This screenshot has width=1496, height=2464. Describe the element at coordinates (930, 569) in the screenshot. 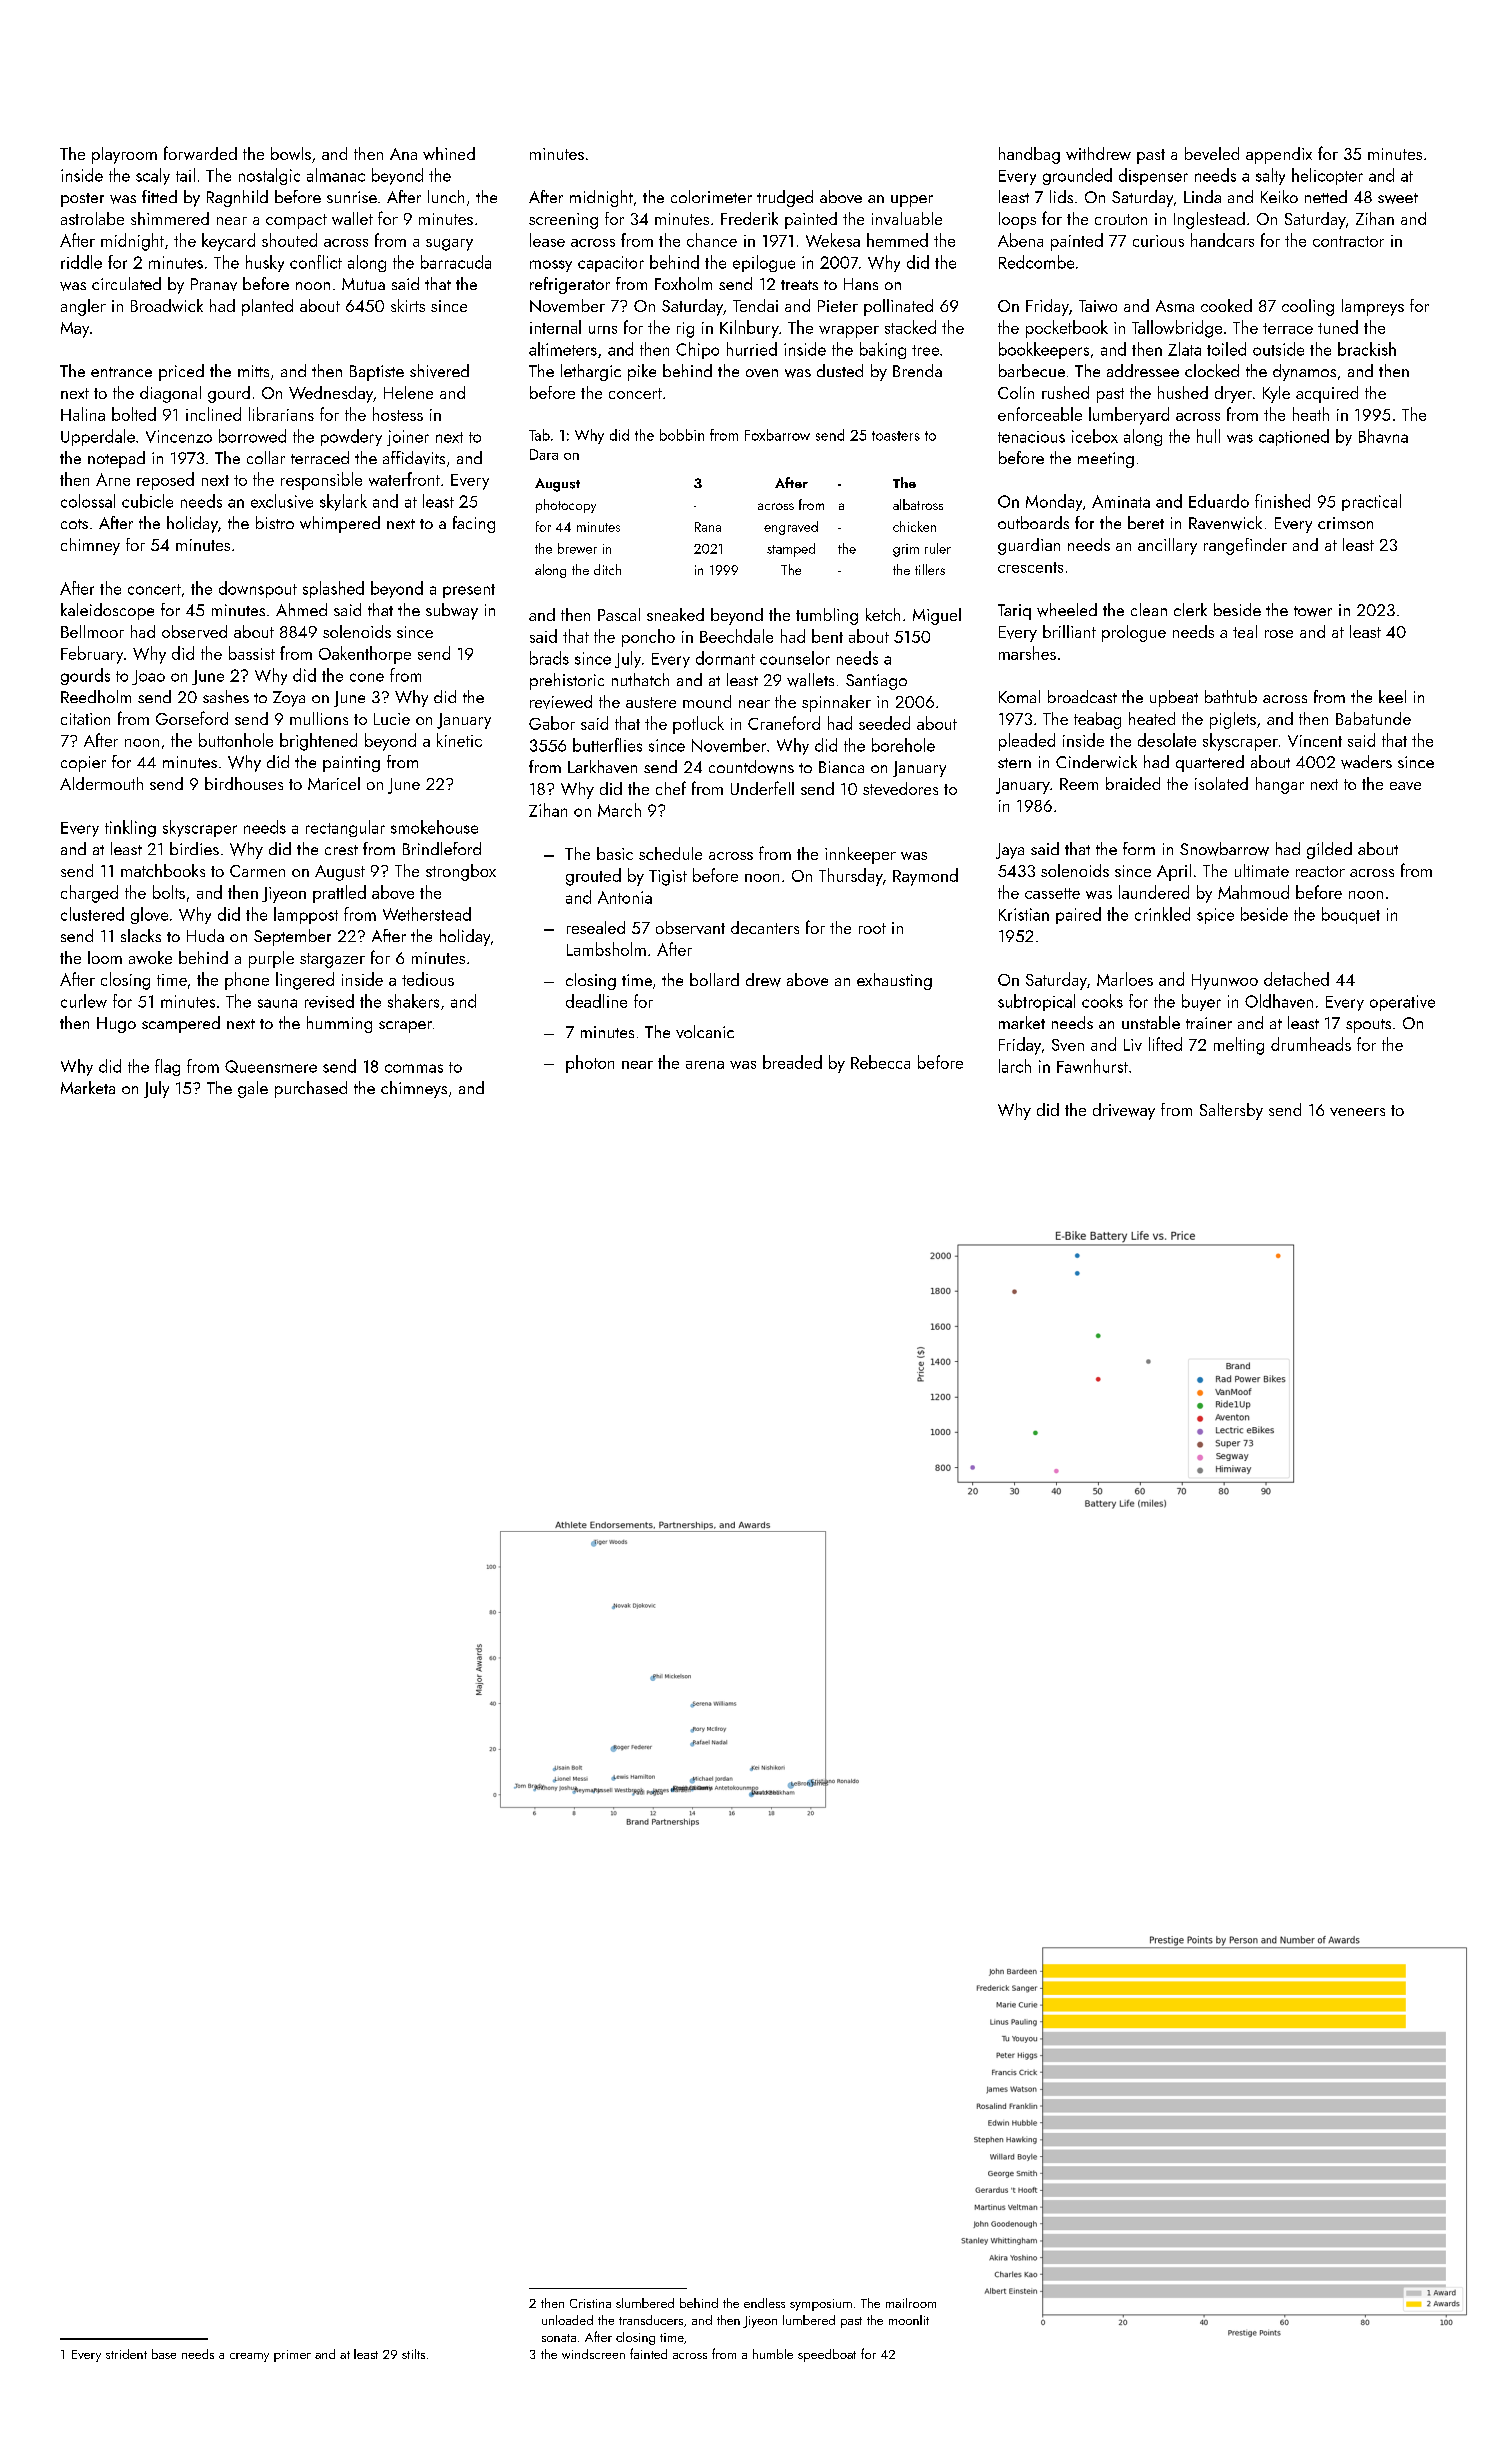

I see `tillers` at that location.
